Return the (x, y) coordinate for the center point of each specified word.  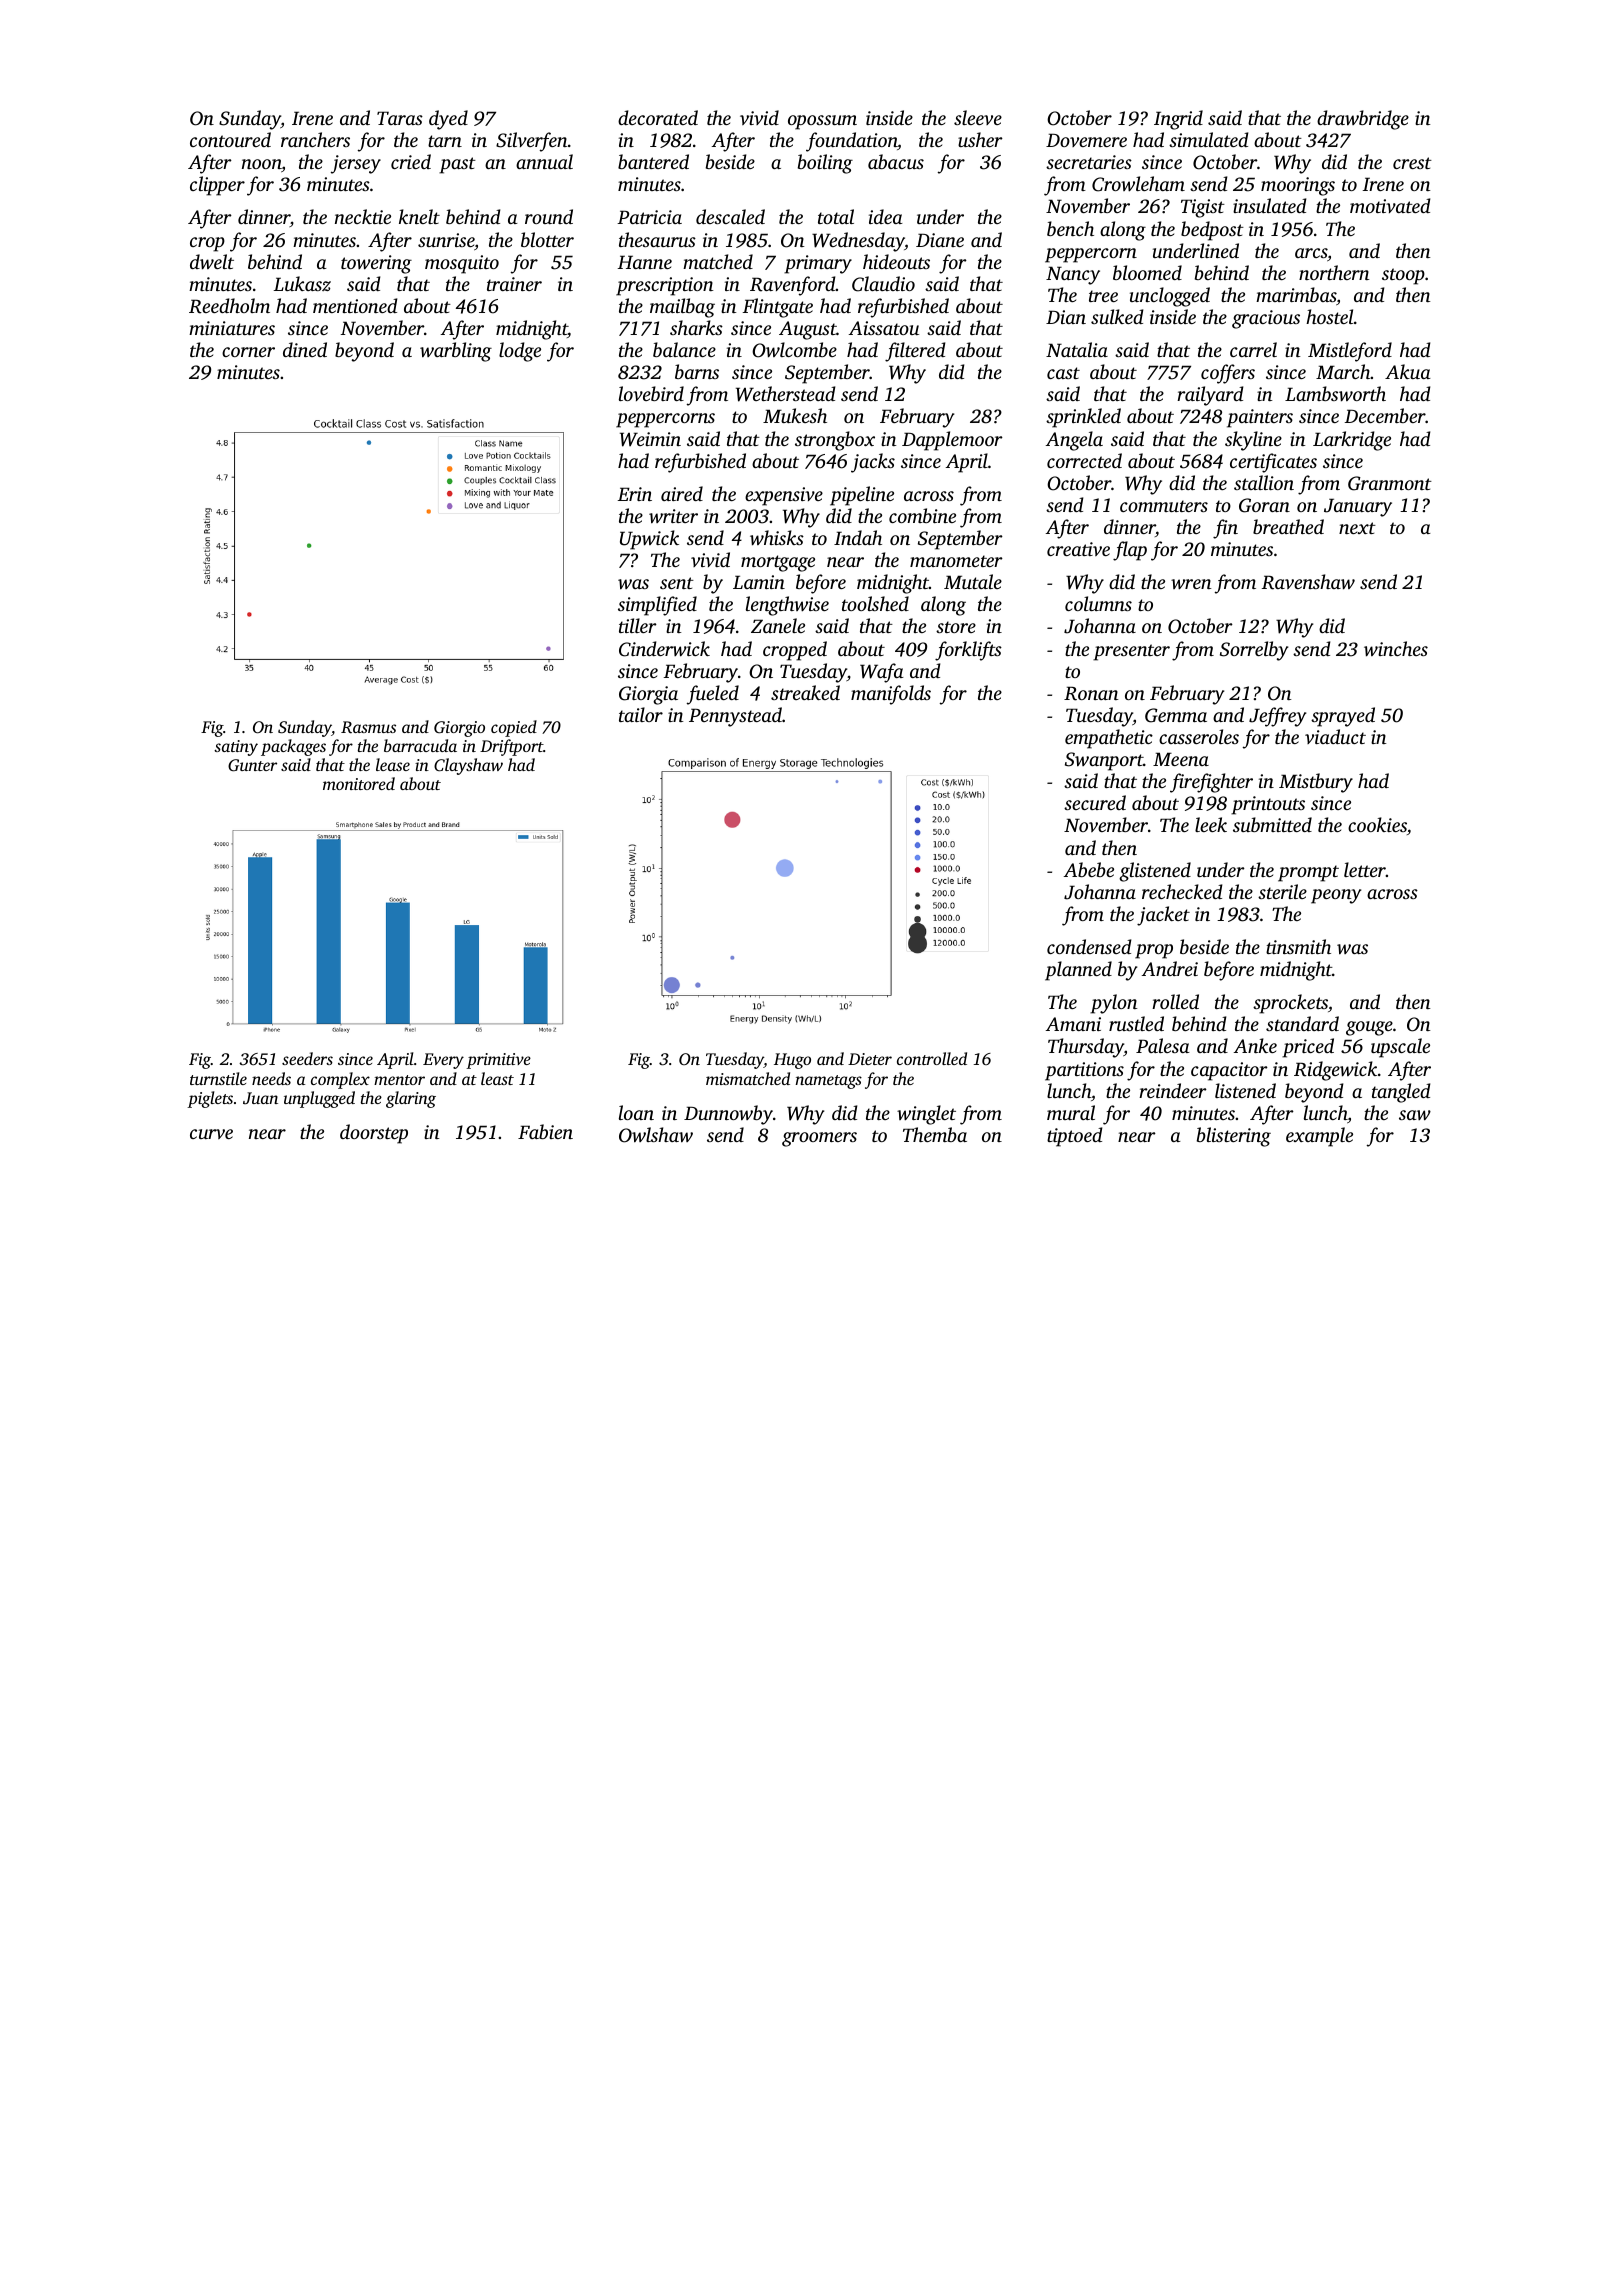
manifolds (891, 695)
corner (248, 352)
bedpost (1212, 231)
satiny (236, 748)
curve (211, 1134)
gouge (1369, 1028)
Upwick (649, 540)
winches (1396, 649)
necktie (363, 216)
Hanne (645, 262)
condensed (1089, 946)
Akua (1408, 371)
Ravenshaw (1308, 582)
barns (697, 371)
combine (922, 515)
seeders (307, 1058)
